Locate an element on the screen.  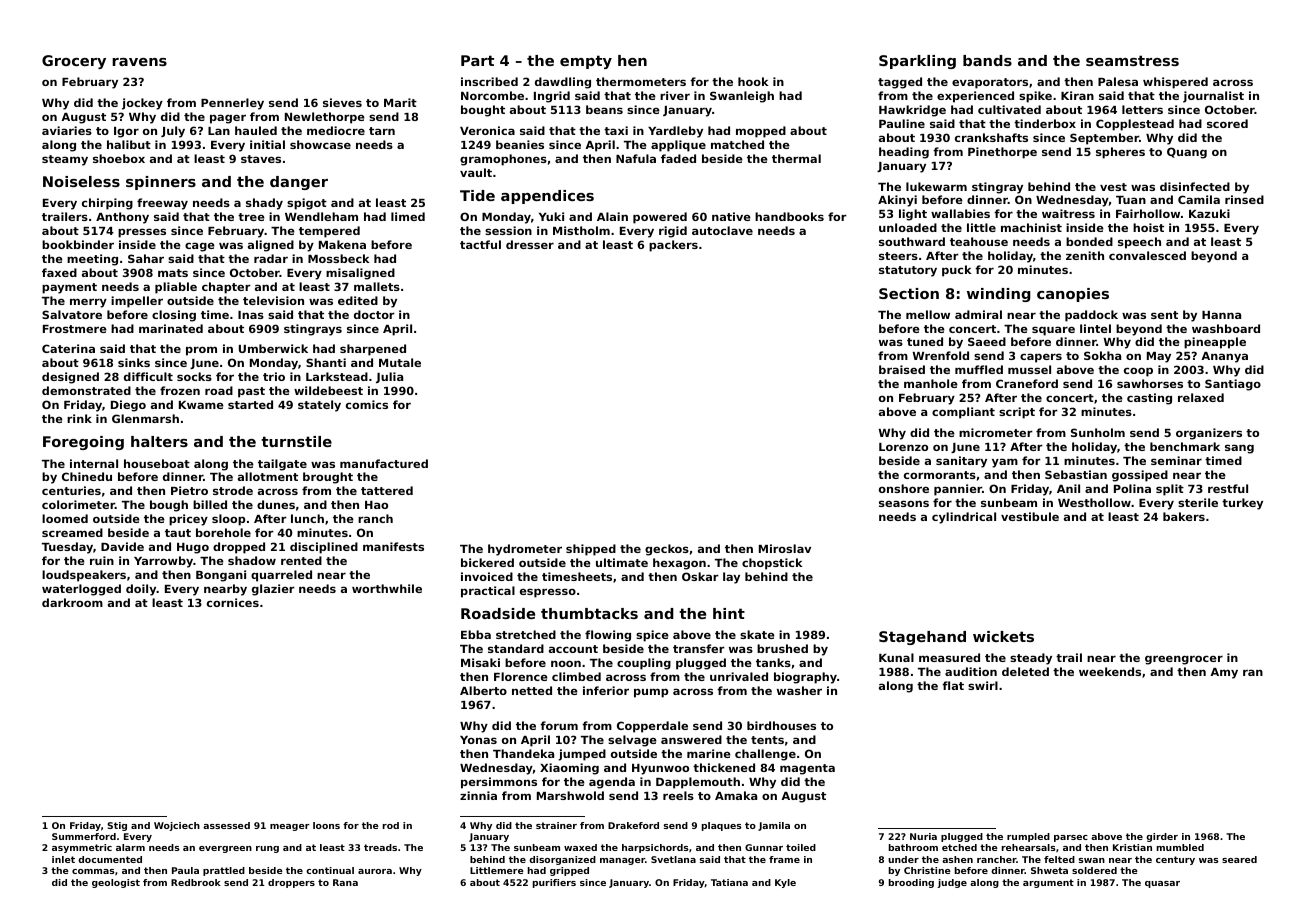
Igor is located at coordinates (126, 132).
